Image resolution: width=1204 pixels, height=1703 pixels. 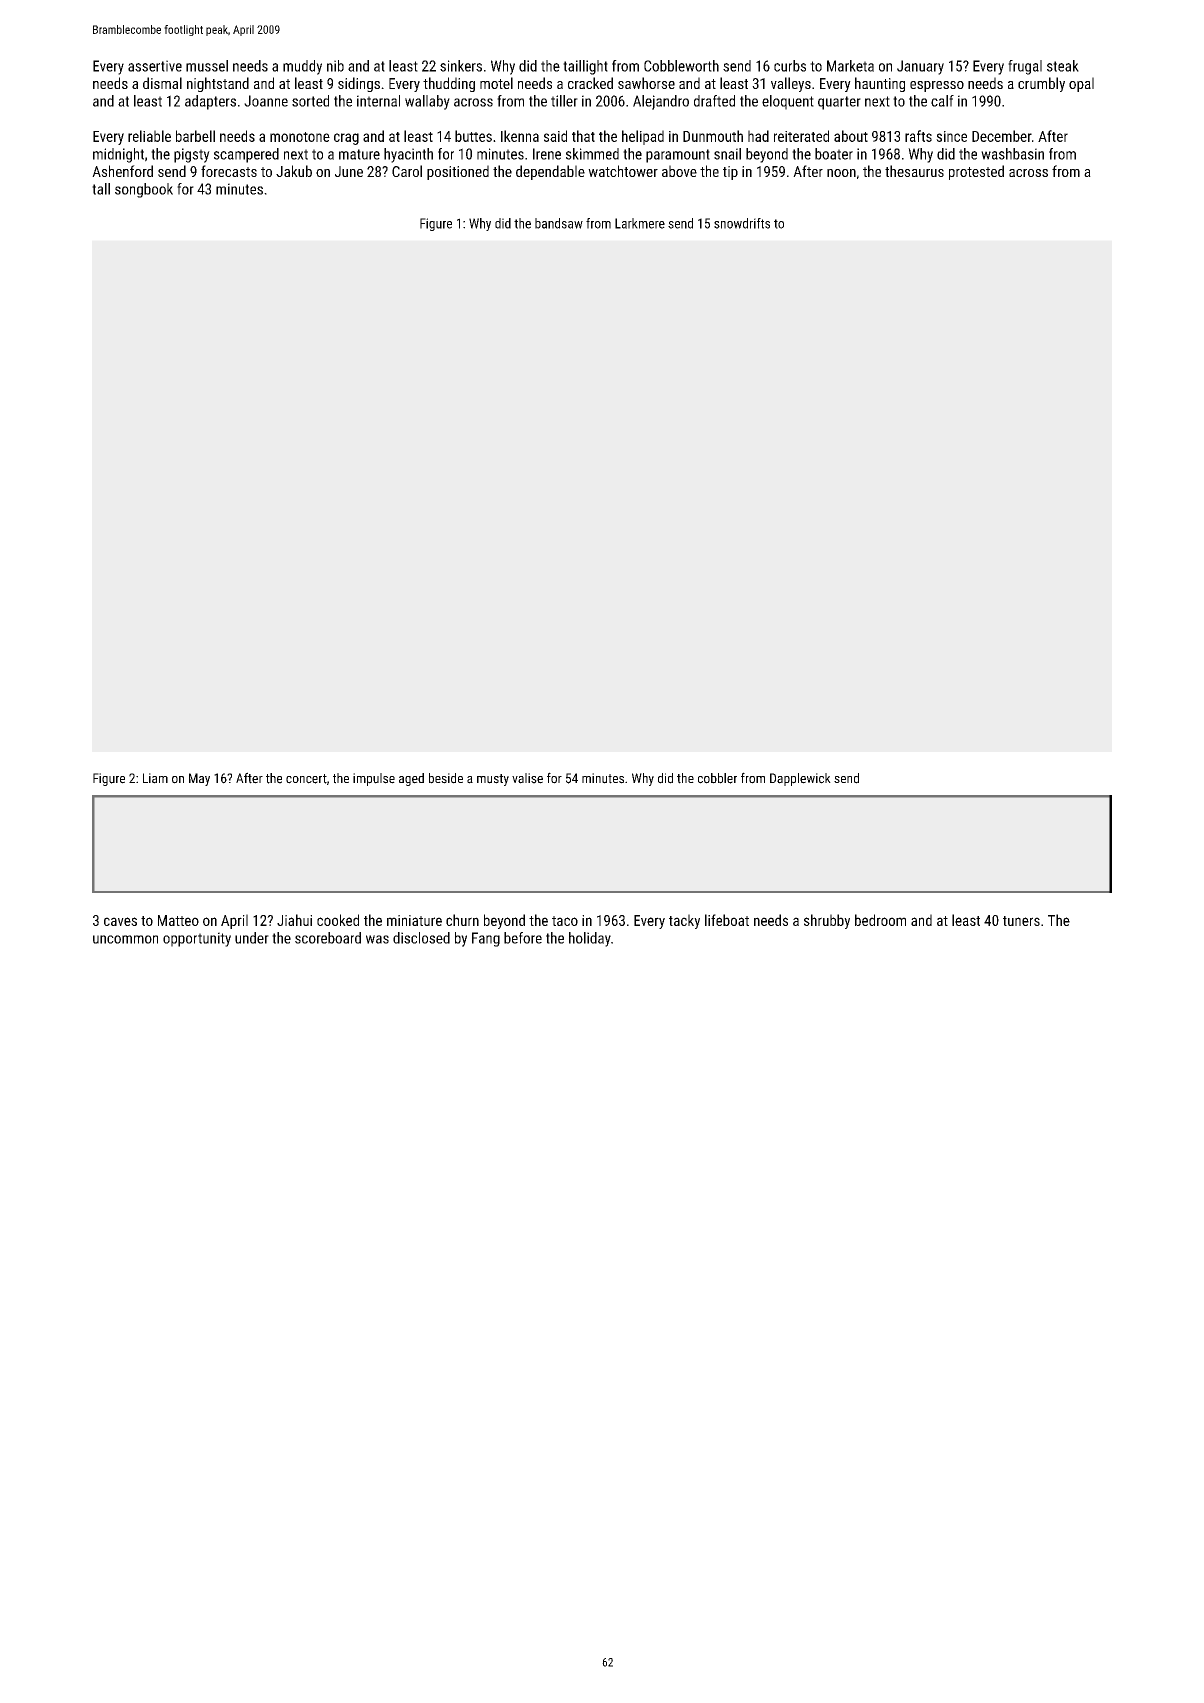 I want to click on opal, so click(x=1081, y=84).
